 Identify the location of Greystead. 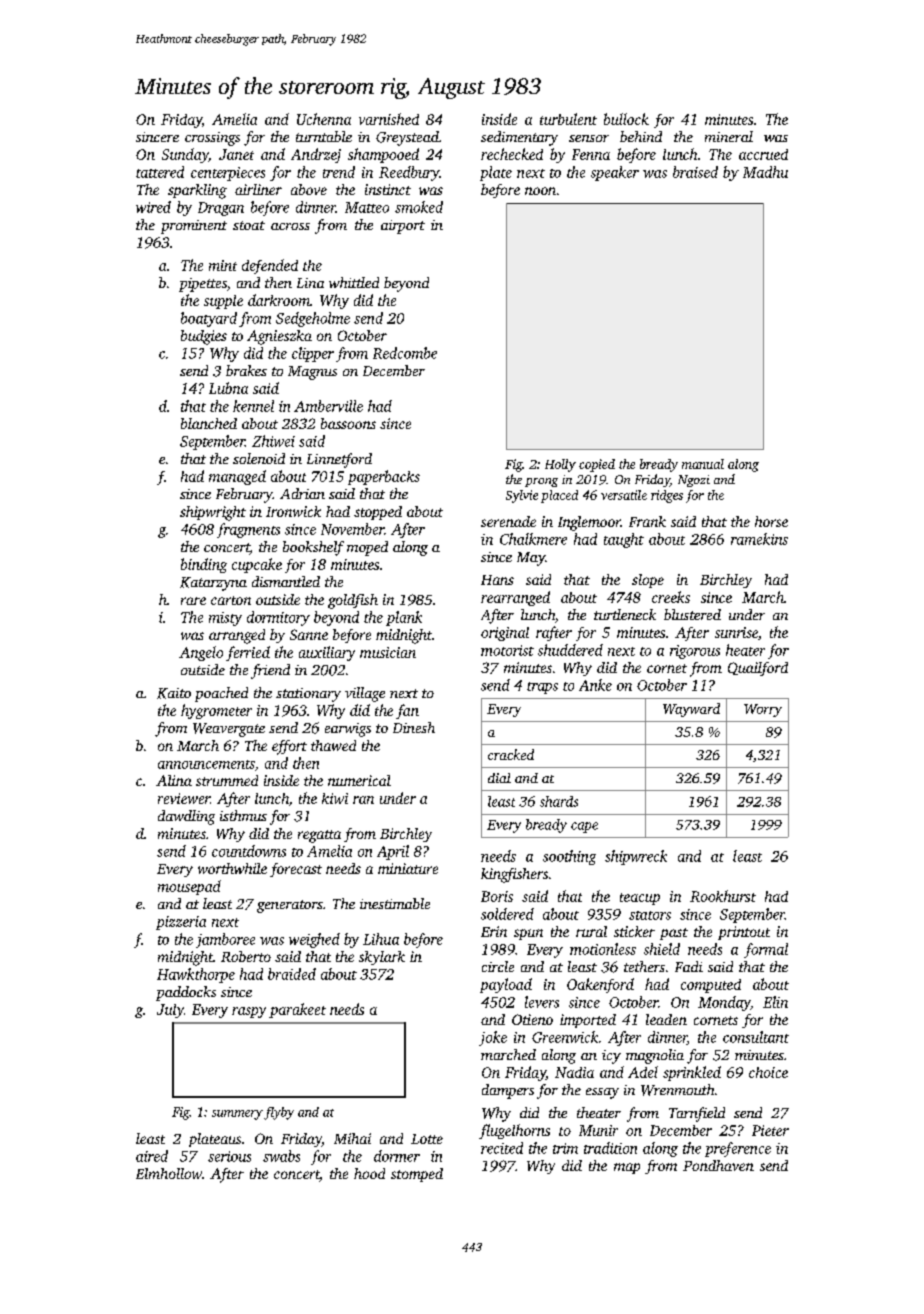
(407, 138).
